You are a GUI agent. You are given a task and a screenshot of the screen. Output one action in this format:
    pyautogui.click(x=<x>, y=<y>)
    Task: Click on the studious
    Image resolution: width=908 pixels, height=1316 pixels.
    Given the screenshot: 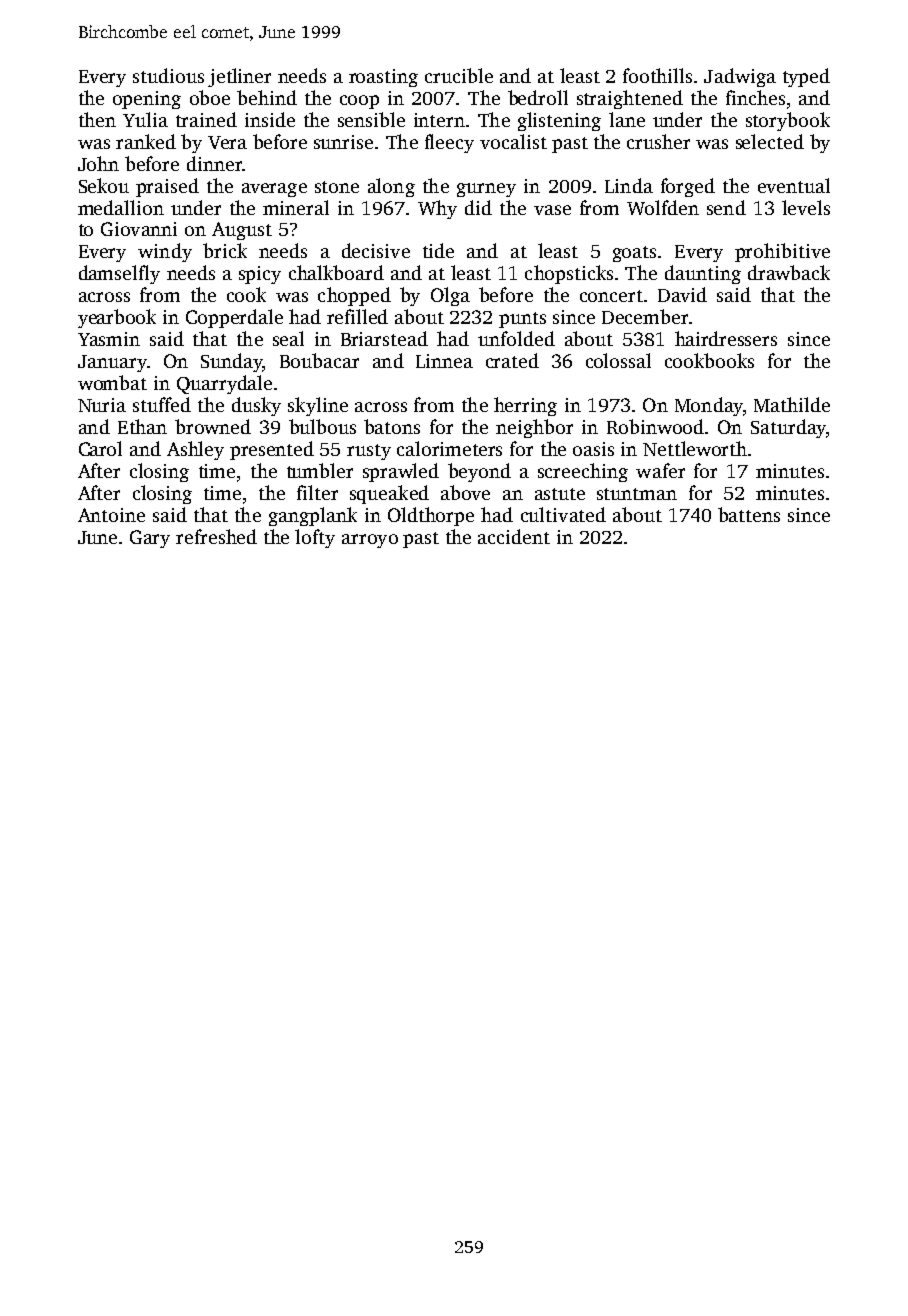 What is the action you would take?
    pyautogui.click(x=168, y=75)
